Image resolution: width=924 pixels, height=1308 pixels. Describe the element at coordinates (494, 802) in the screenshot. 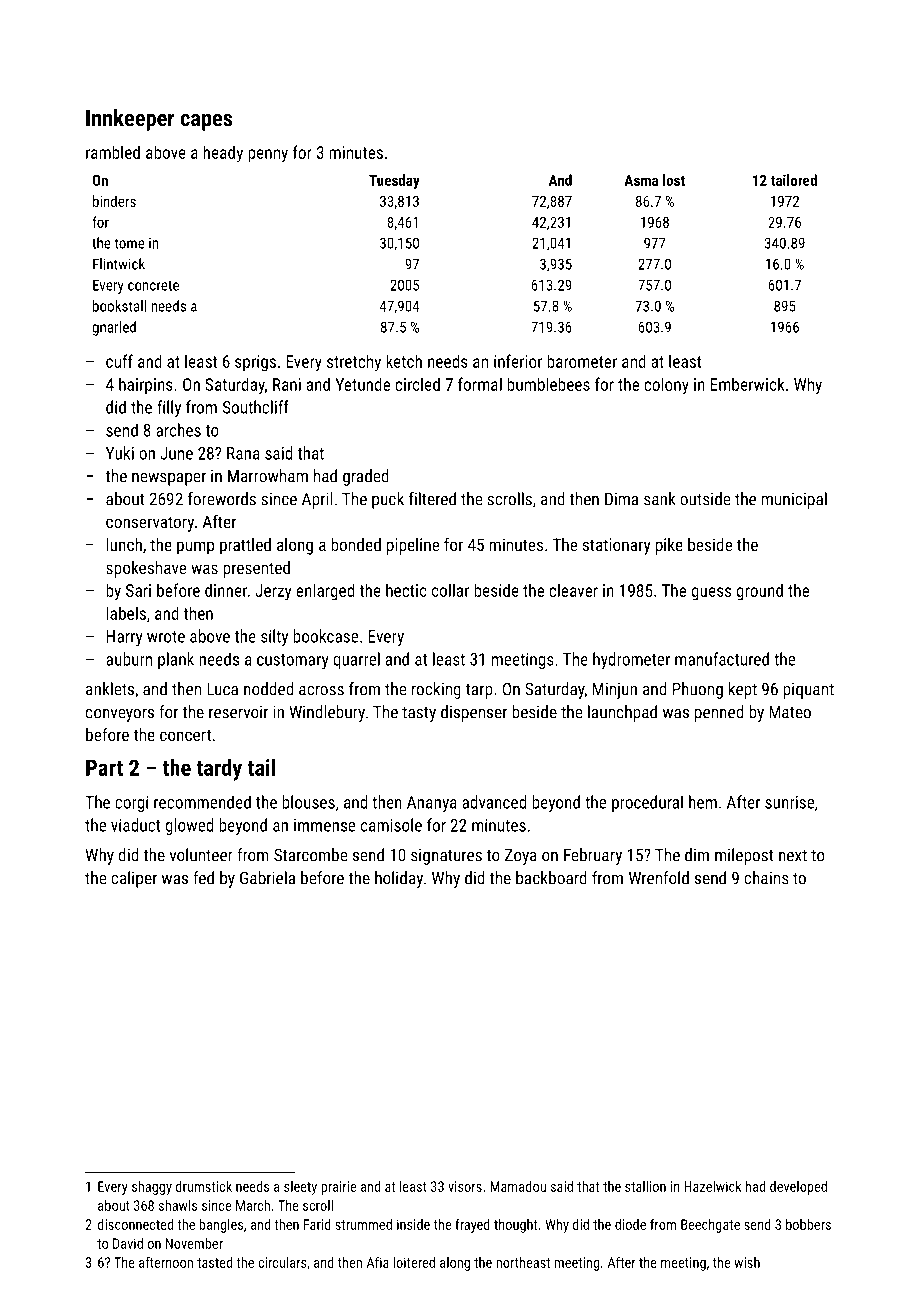

I see `advanced` at that location.
